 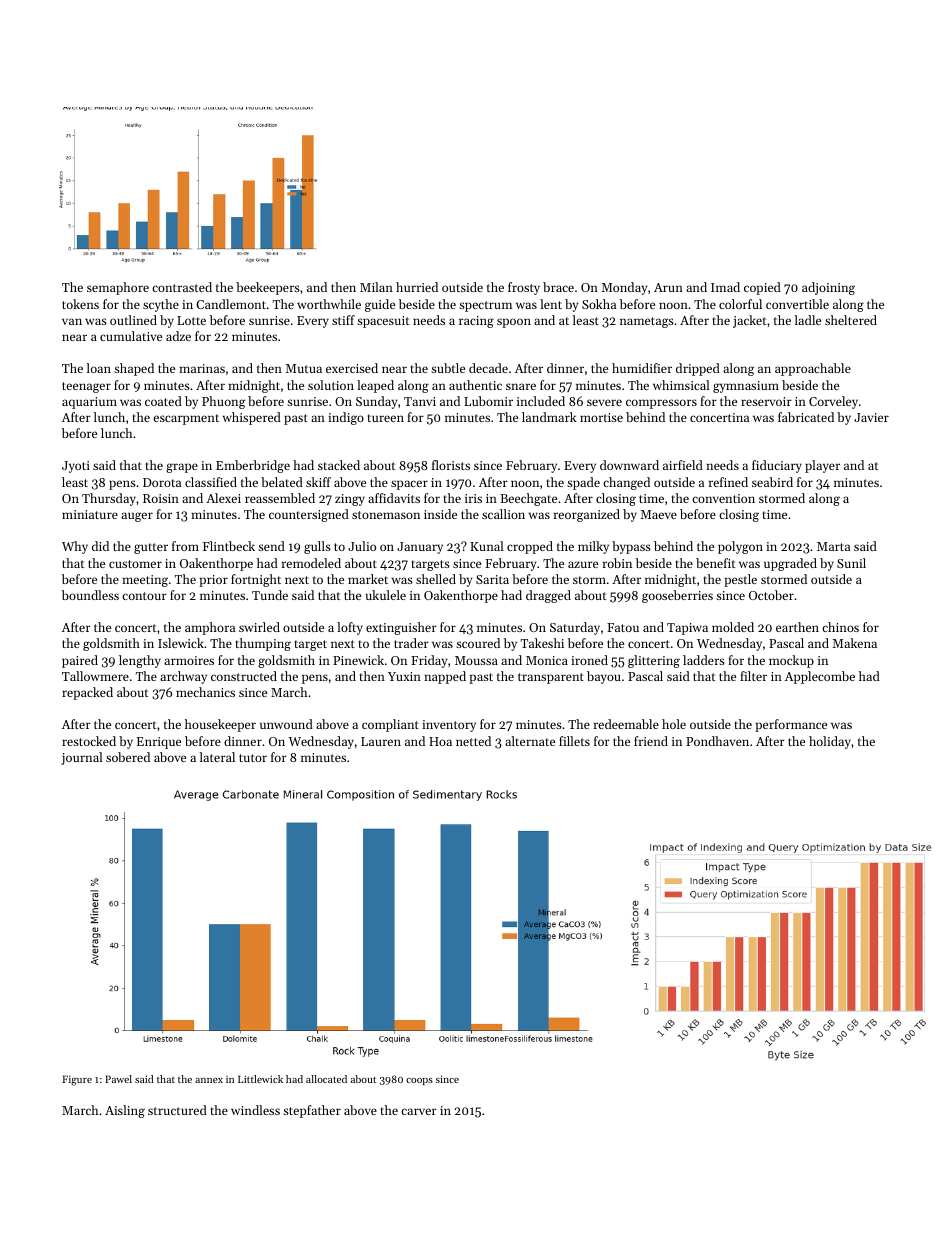 I want to click on Maeve, so click(x=659, y=514).
